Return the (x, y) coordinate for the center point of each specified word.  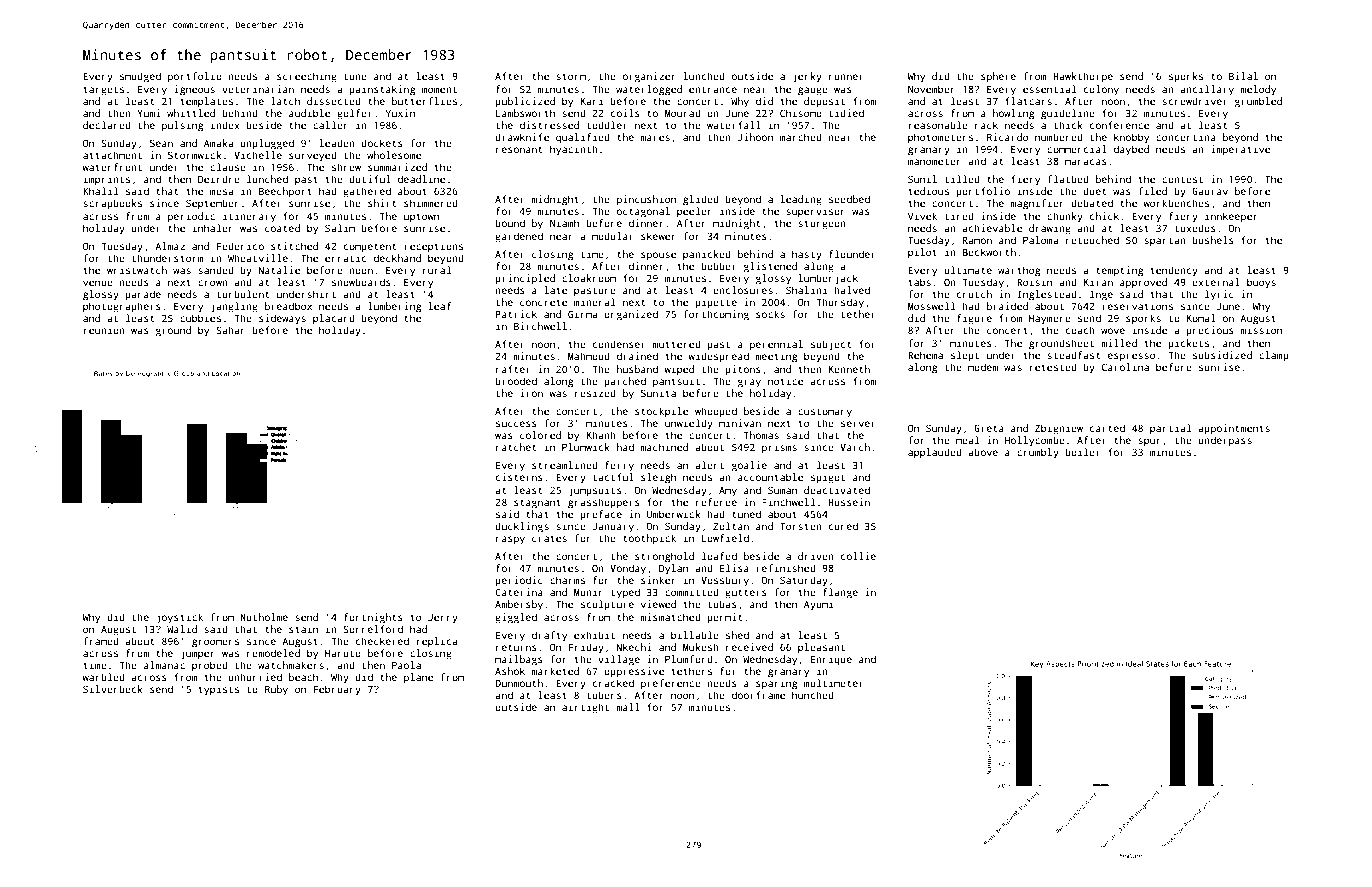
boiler (1082, 452)
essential (1049, 89)
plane (418, 678)
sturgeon (822, 225)
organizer (649, 77)
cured (843, 526)
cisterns (519, 477)
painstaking (382, 90)
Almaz (170, 246)
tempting (1119, 271)
